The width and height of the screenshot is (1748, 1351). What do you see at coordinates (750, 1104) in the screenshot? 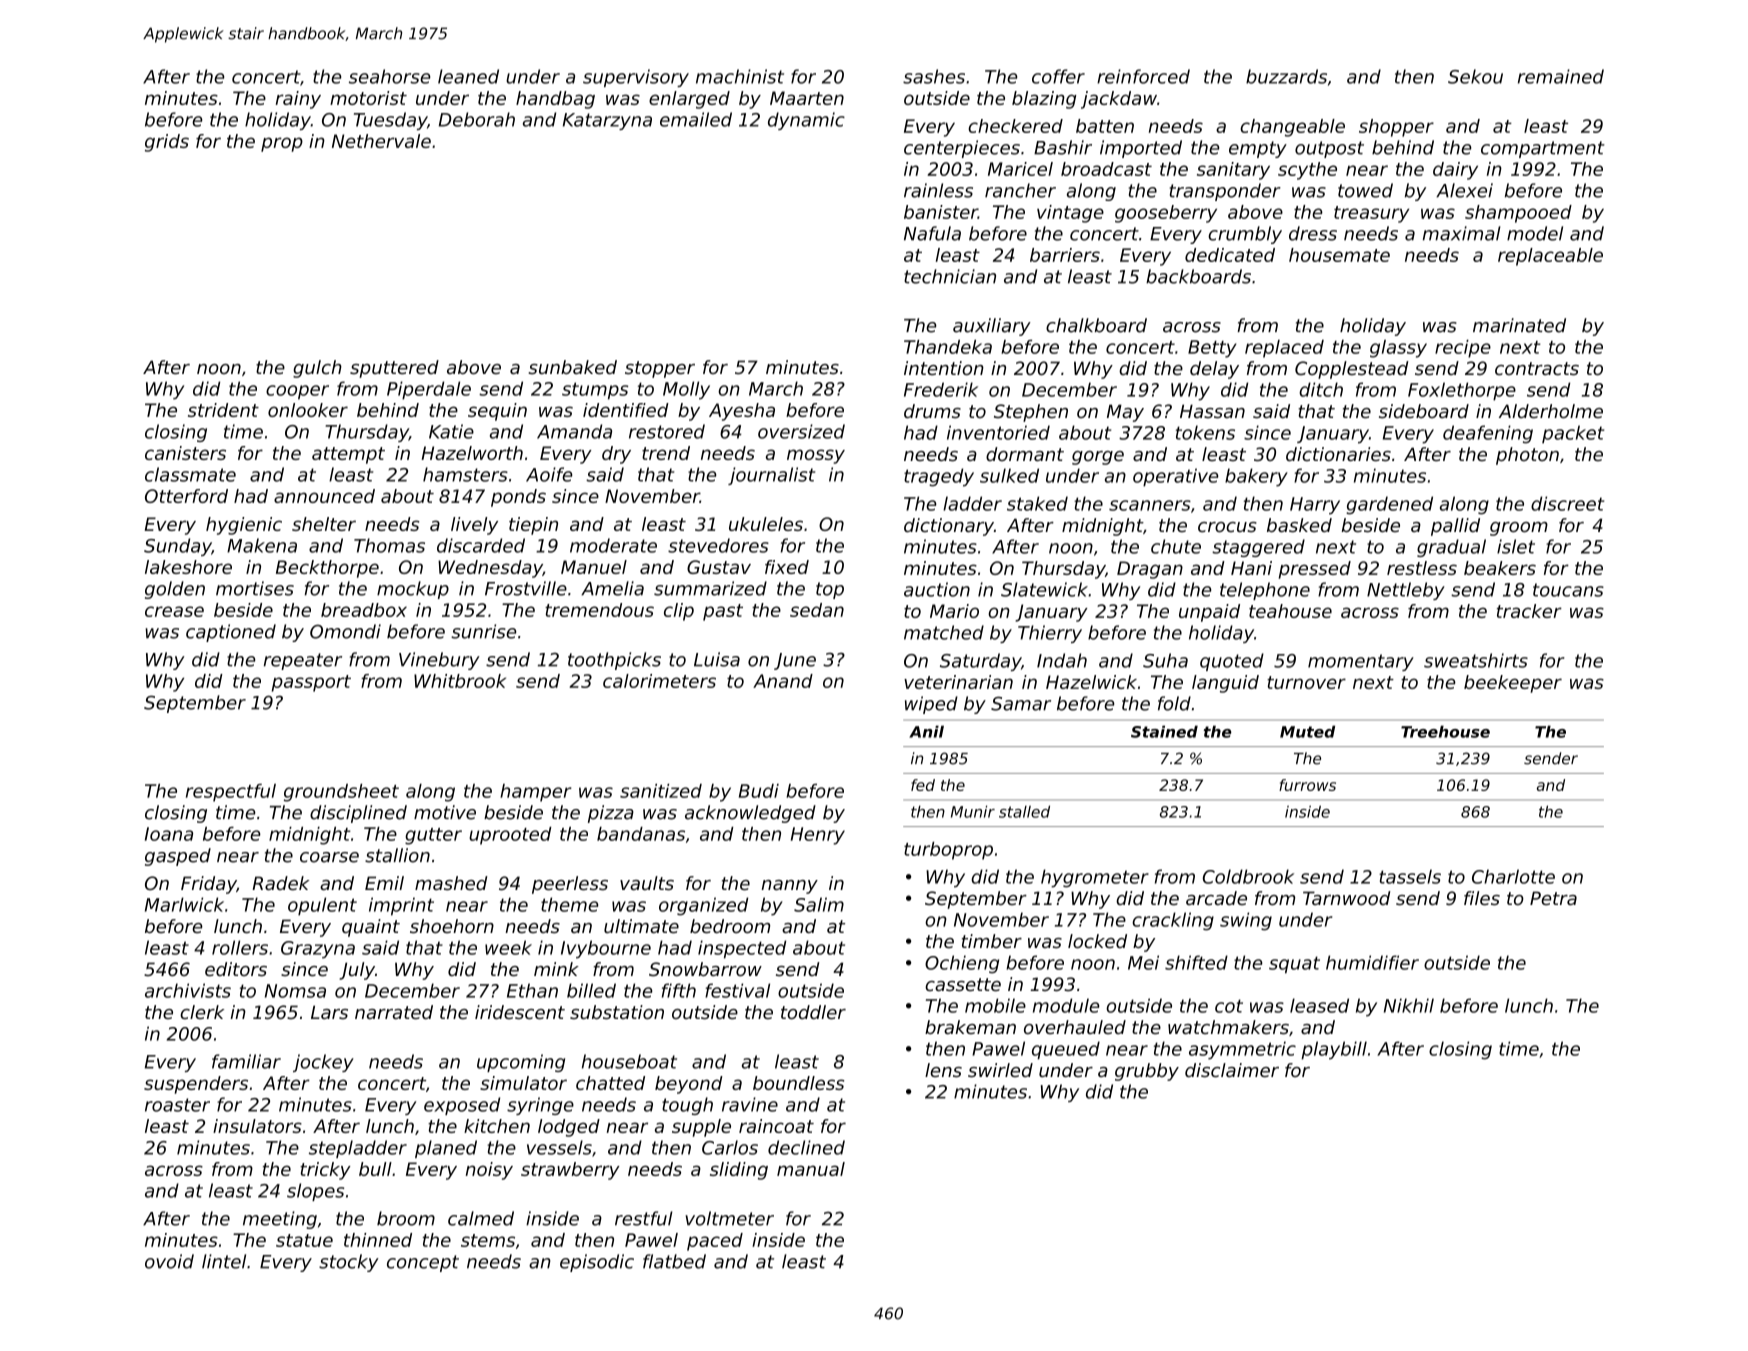
I see `ravine` at bounding box center [750, 1104].
